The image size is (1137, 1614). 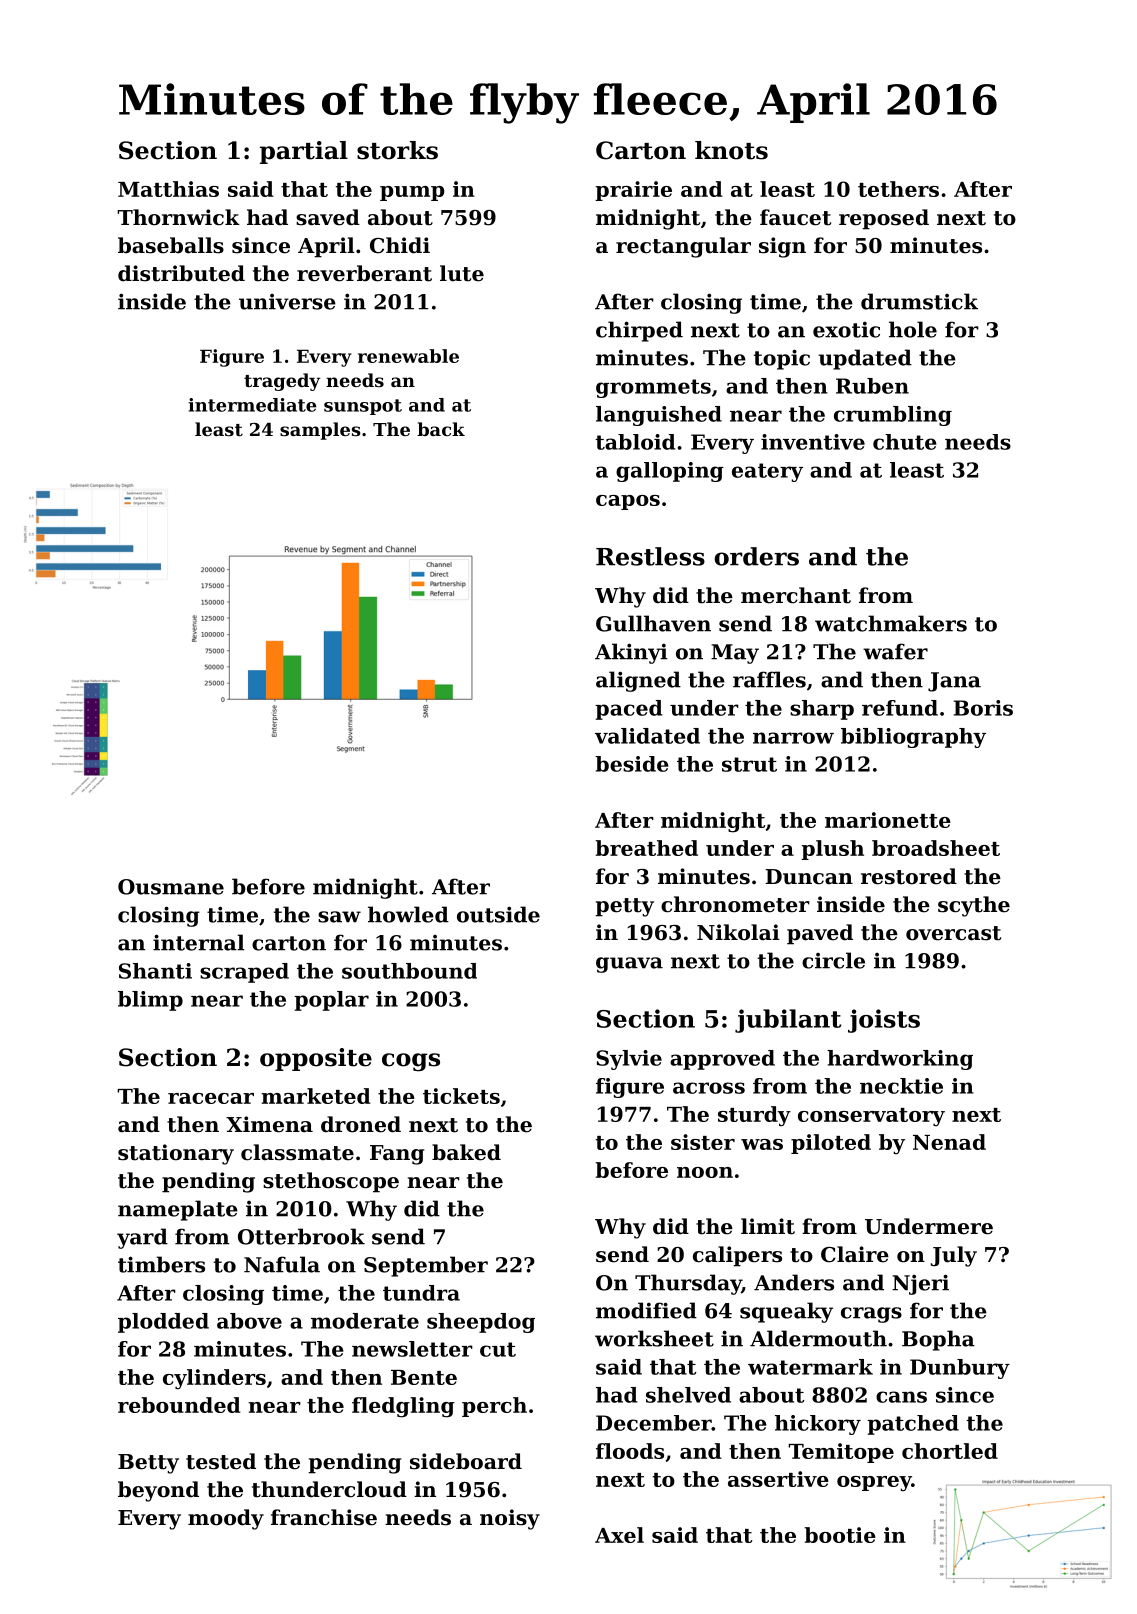 I want to click on tragedy, so click(x=282, y=382).
